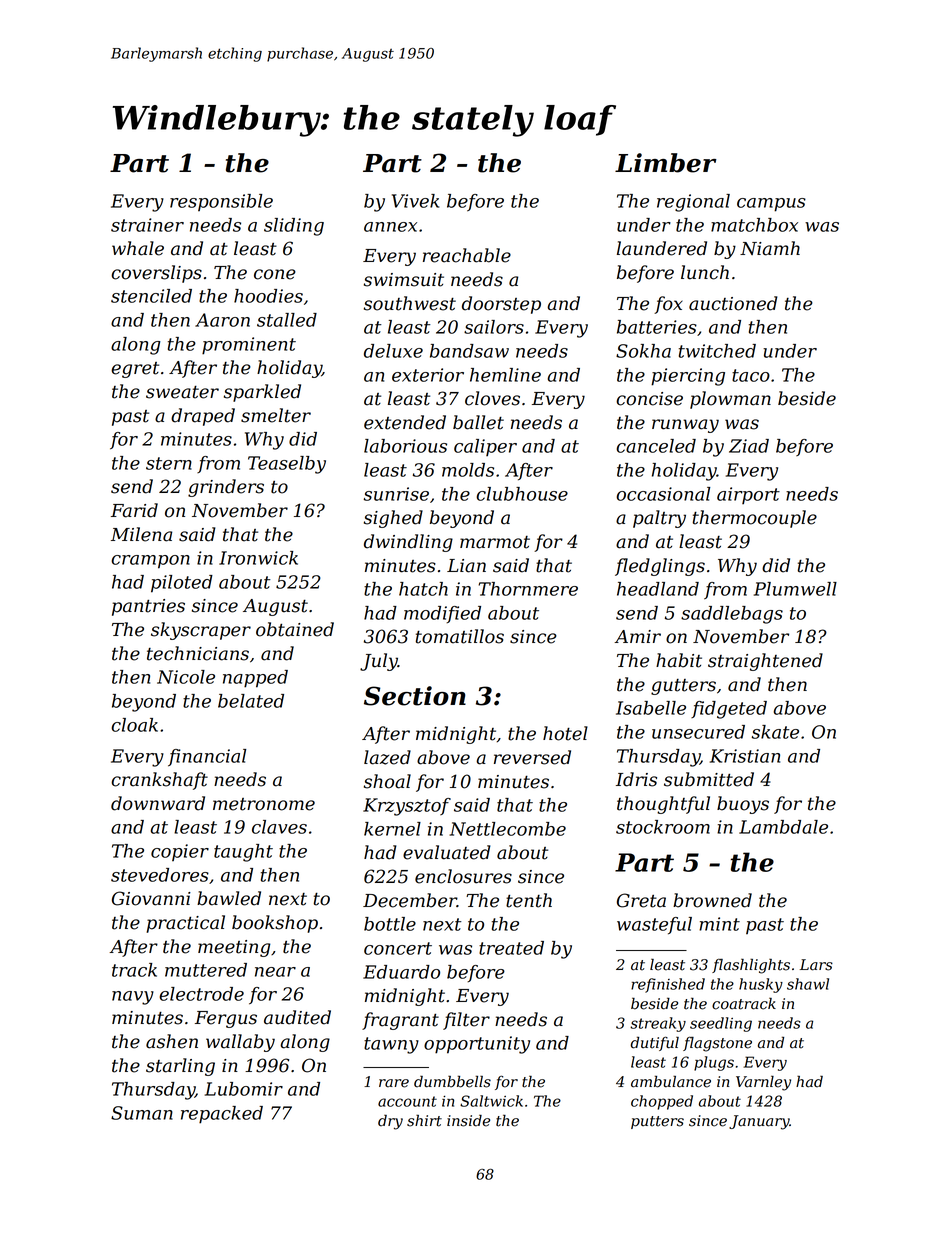  Describe the element at coordinates (142, 1113) in the screenshot. I see `Suman` at that location.
